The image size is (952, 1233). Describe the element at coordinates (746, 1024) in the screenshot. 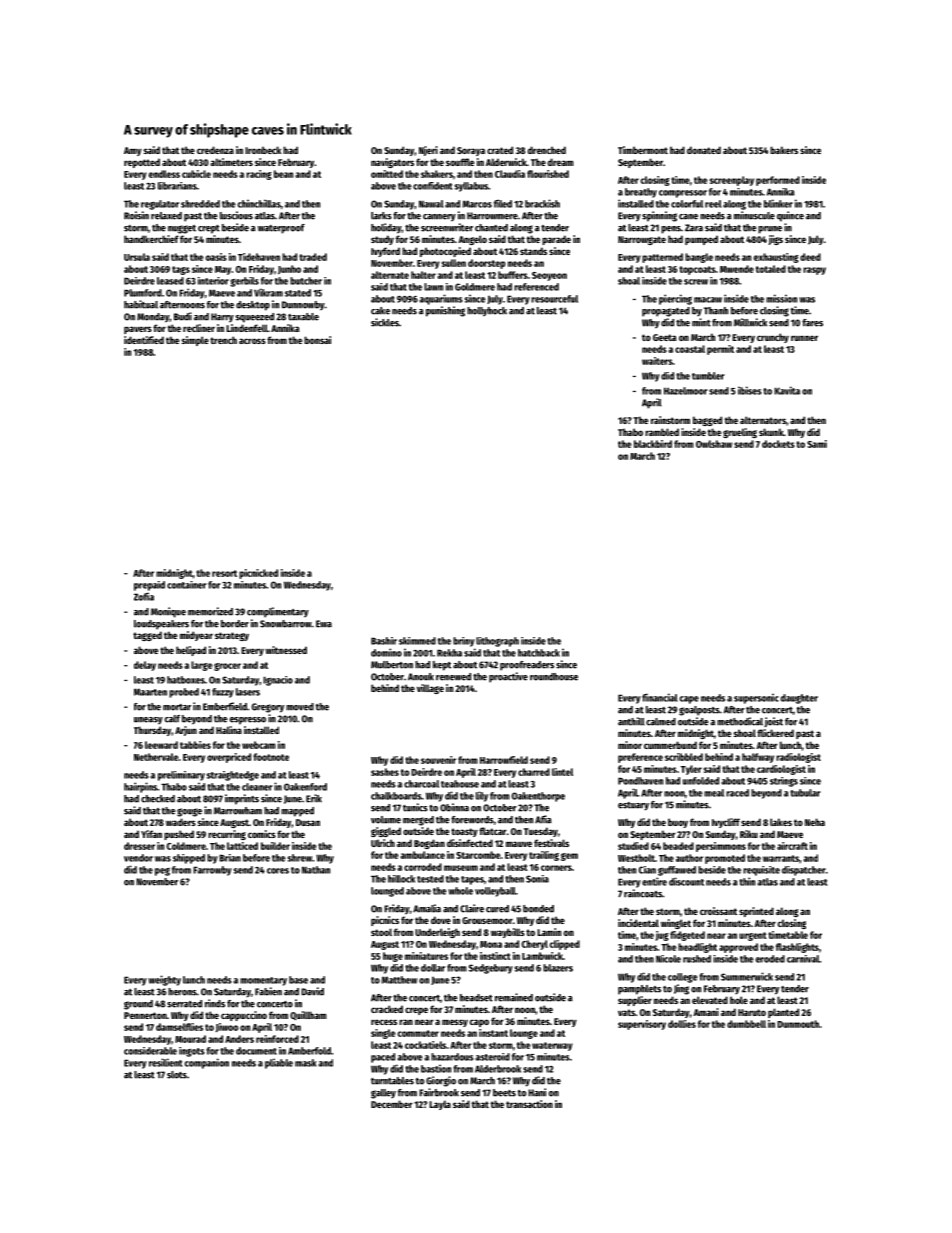

I see `dumbbell` at that location.
